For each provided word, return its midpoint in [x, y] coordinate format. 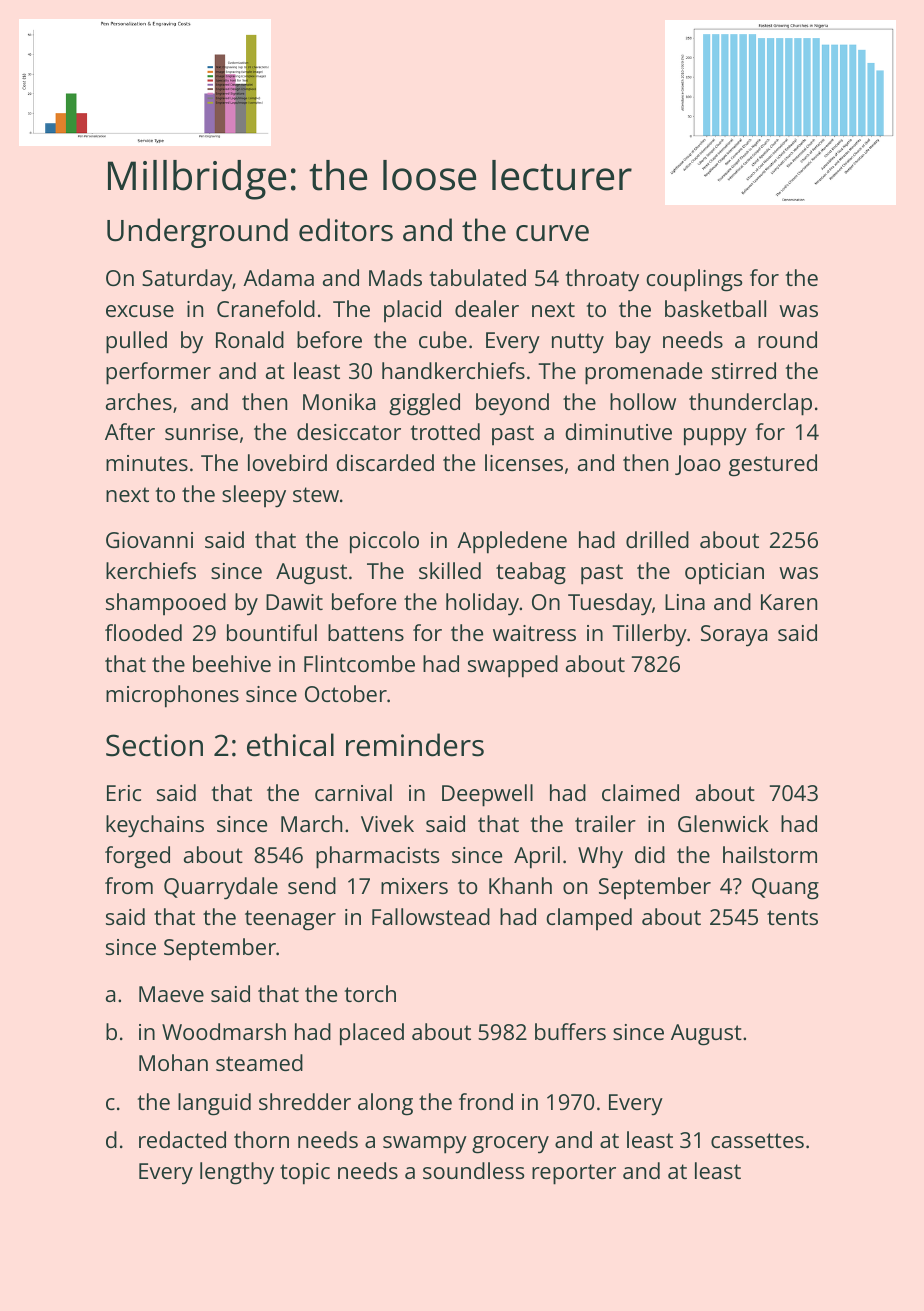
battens [366, 632]
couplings [694, 280]
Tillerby [649, 635]
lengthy [237, 1173]
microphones [172, 696]
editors [346, 230]
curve [552, 233]
